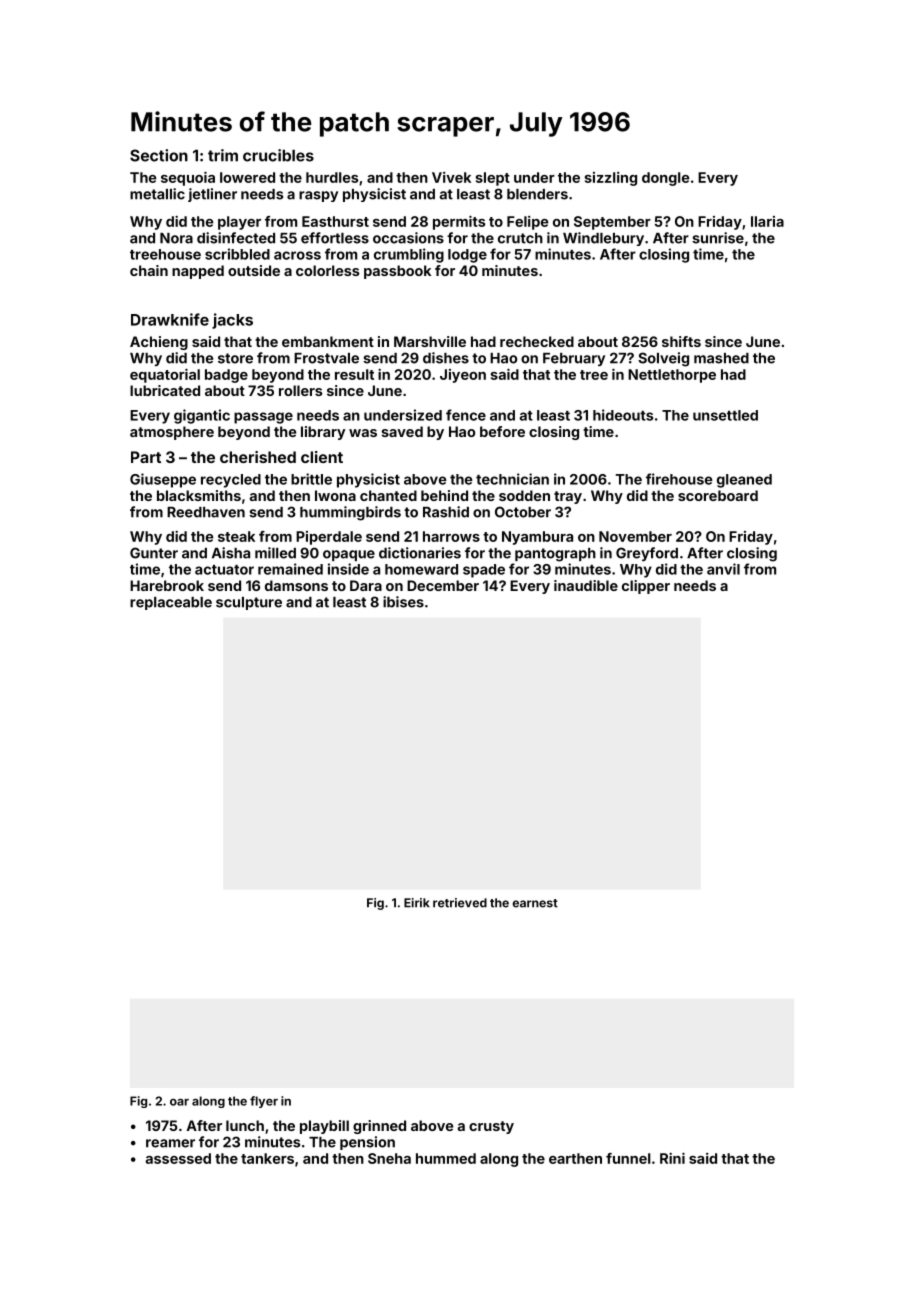 The width and height of the page is (924, 1314). Describe the element at coordinates (681, 341) in the page. I see `shifts` at that location.
